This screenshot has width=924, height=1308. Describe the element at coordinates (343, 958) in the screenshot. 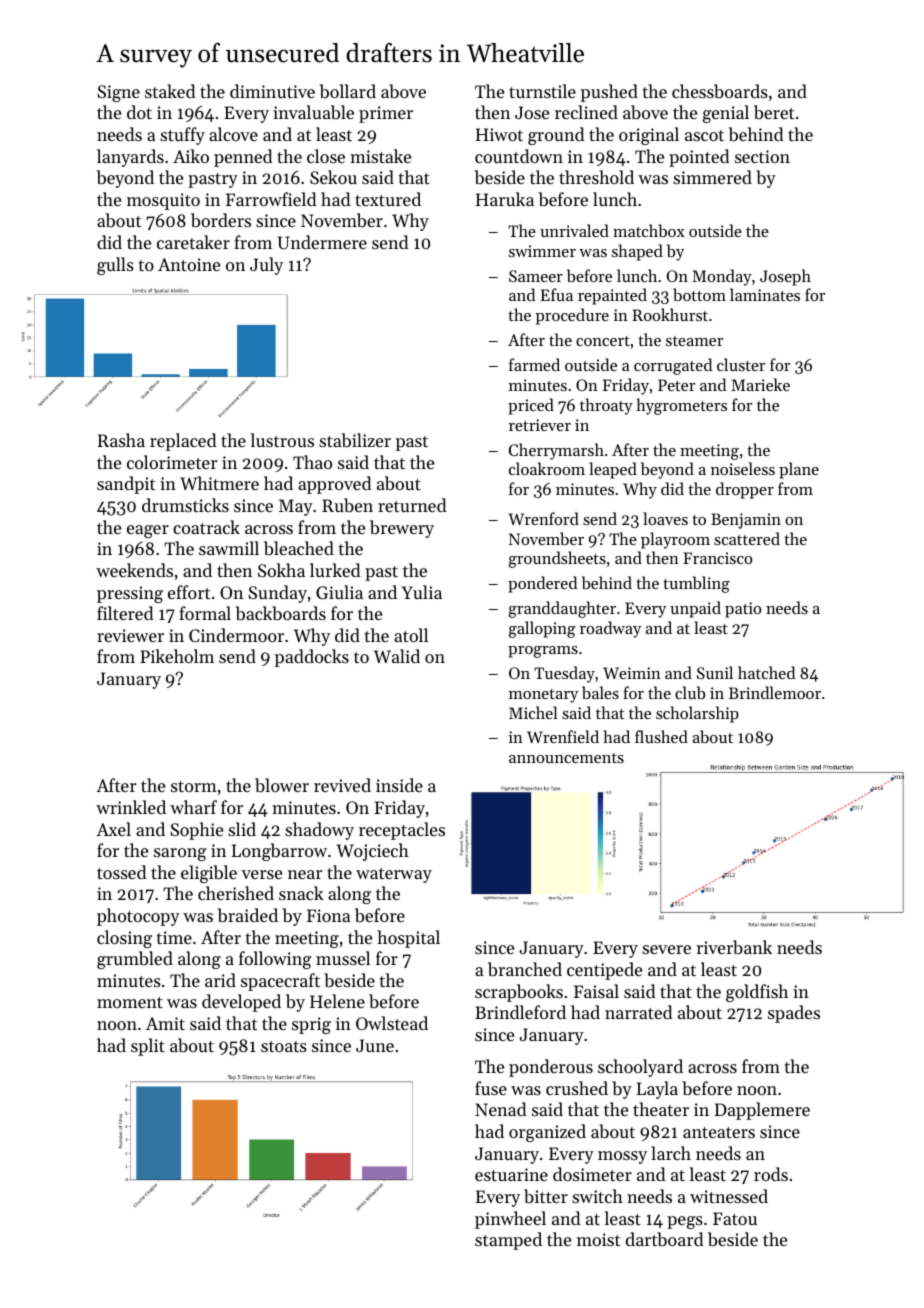

I see `mussel` at that location.
